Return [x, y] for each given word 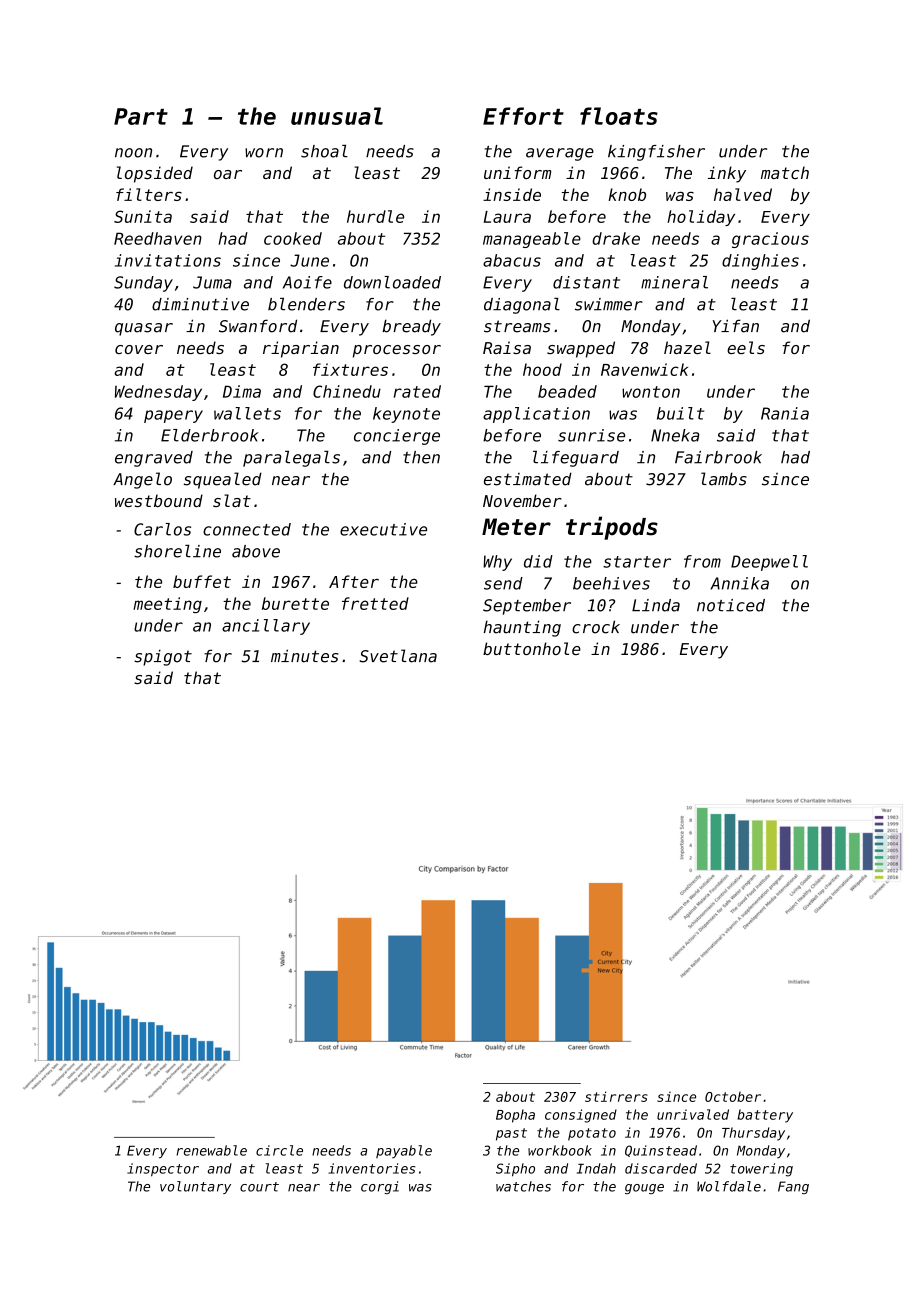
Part [141, 116]
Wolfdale [729, 1186]
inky [727, 174]
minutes [304, 656]
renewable [211, 1150]
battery [765, 1116]
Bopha [515, 1116]
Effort [523, 116]
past [511, 1134]
